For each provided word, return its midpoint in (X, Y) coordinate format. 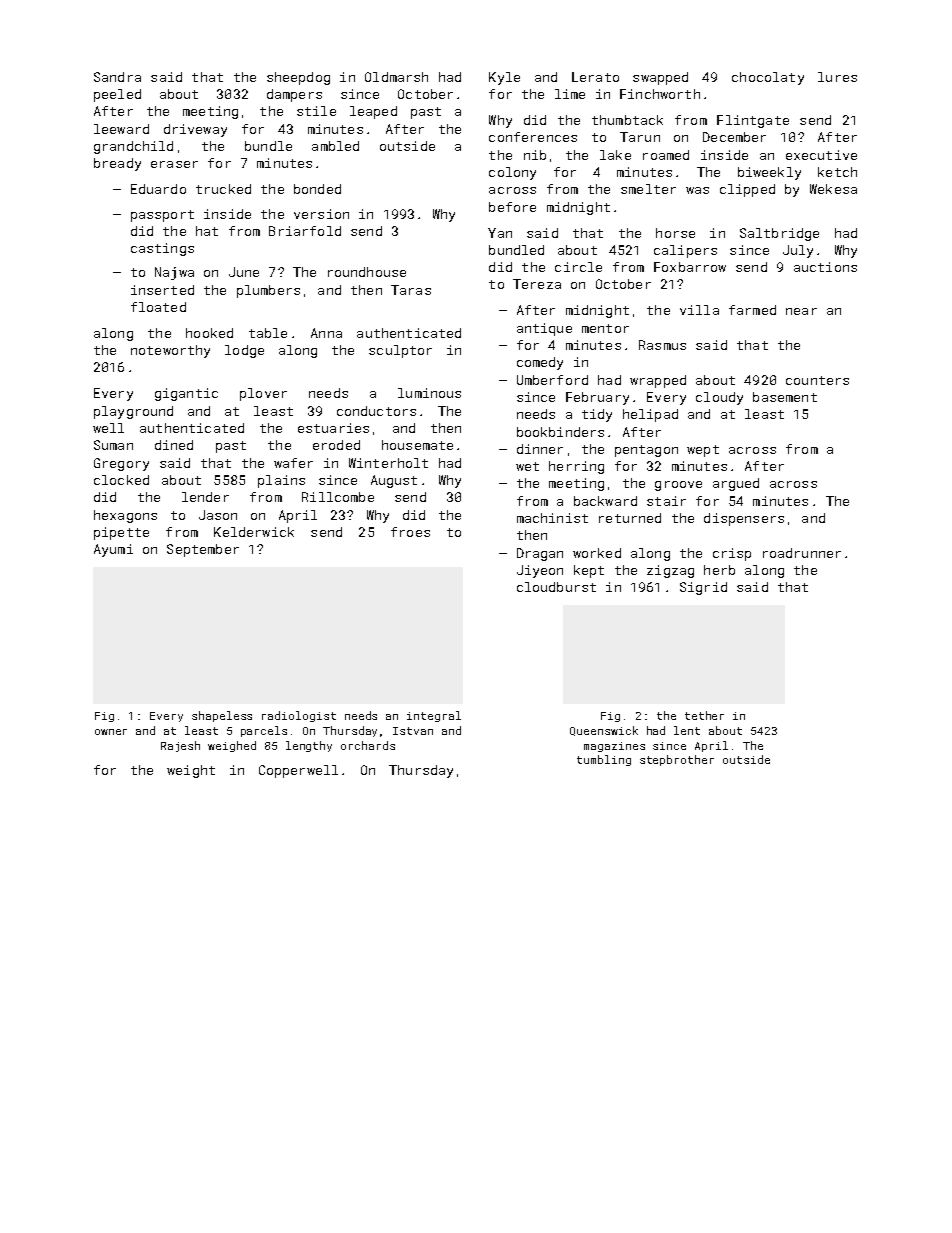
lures (837, 77)
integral (434, 716)
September (203, 550)
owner (111, 732)
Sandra (117, 77)
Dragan (540, 554)
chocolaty (768, 78)
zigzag (670, 571)
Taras (411, 290)
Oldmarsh (396, 77)
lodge (244, 351)
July (798, 251)
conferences (533, 137)
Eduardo (158, 189)
